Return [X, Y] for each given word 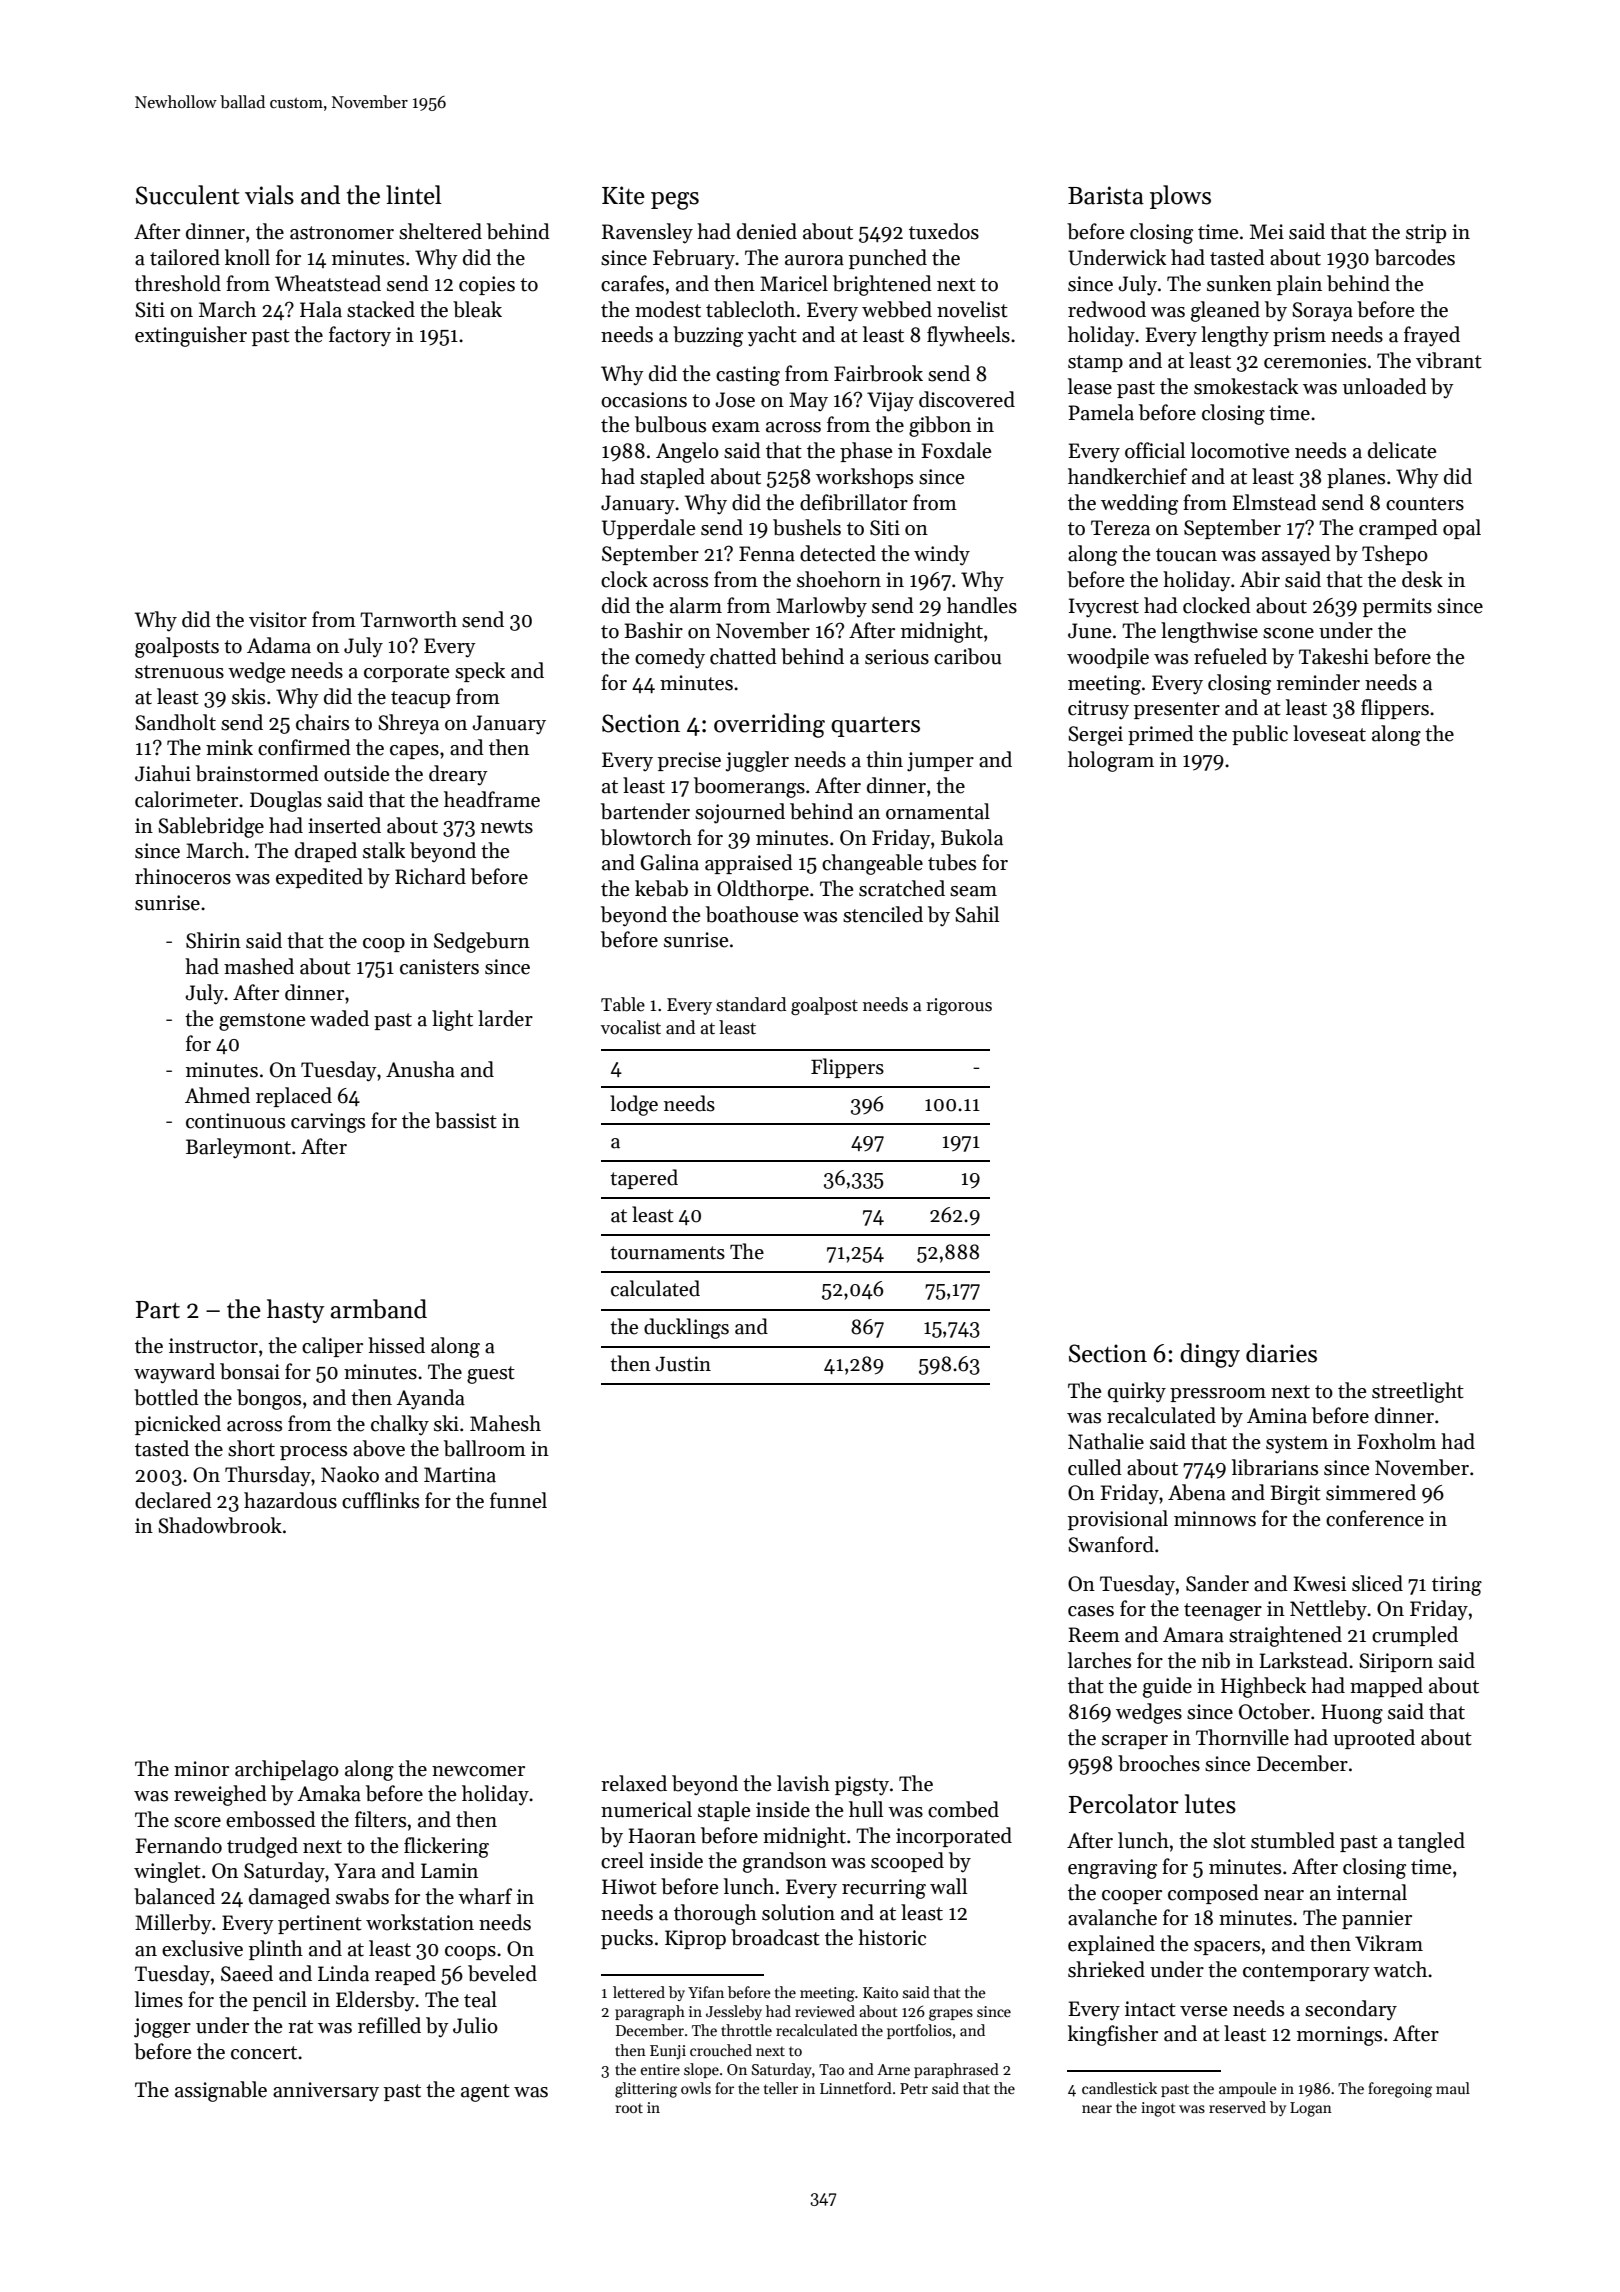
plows [1180, 197]
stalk [384, 850]
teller [781, 2088]
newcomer [478, 1771]
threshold [178, 283]
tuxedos [944, 231]
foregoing [1400, 2090]
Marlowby [821, 607]
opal [1462, 529]
